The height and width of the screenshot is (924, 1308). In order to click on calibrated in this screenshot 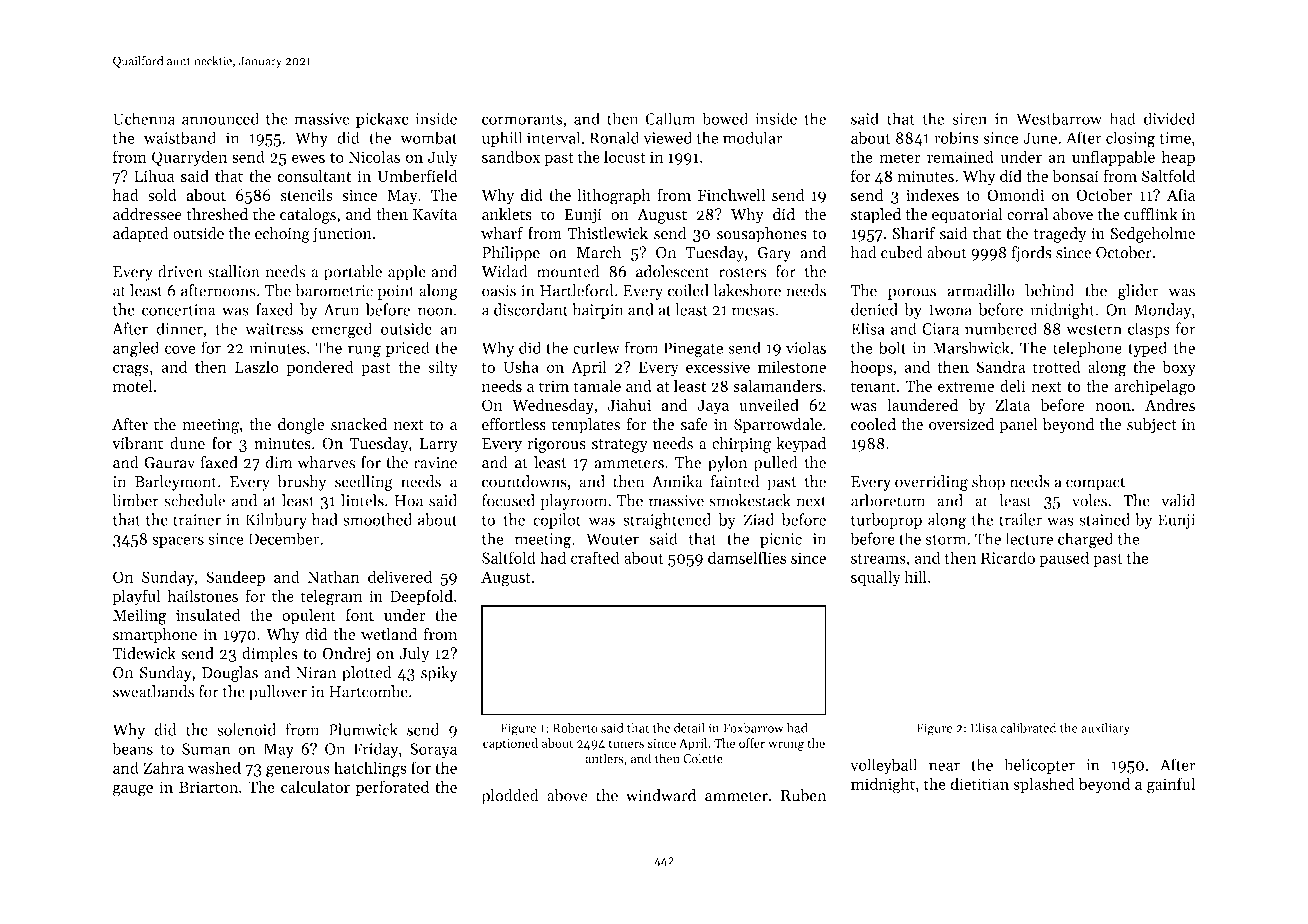, I will do `click(1029, 728)`.
